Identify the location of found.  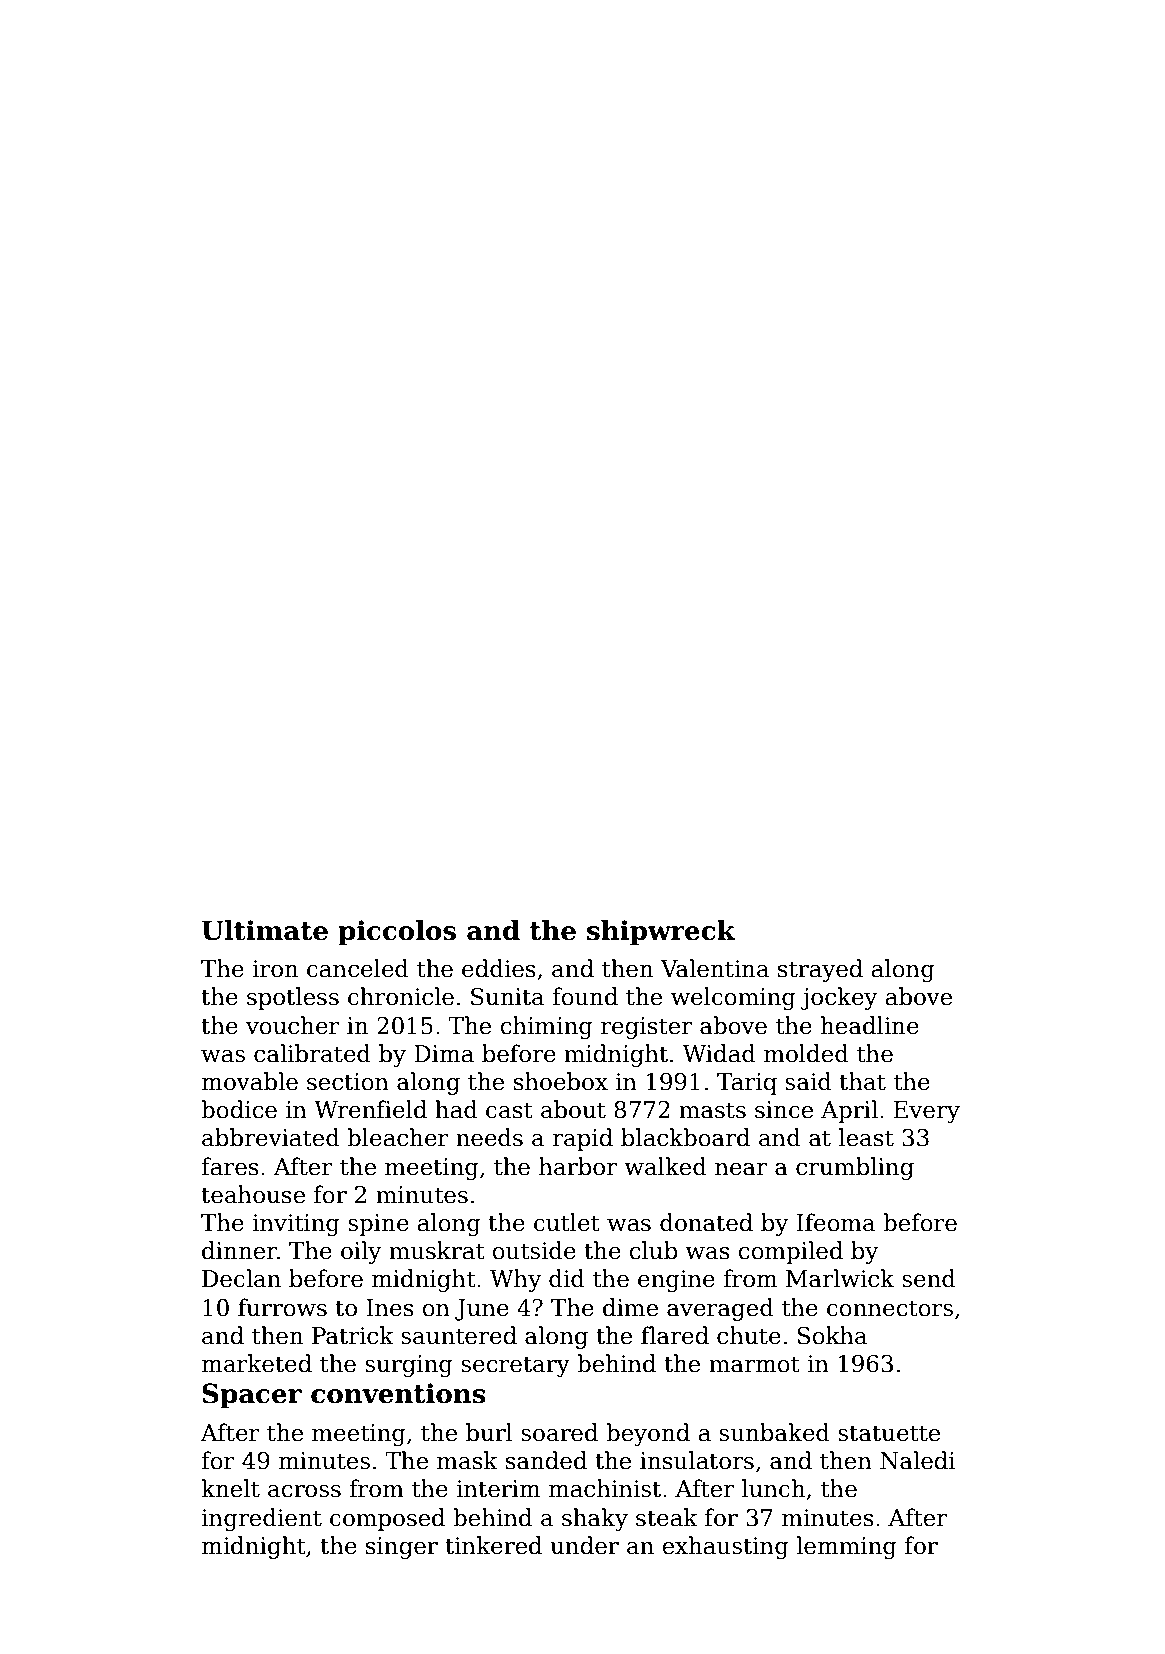
(585, 996).
